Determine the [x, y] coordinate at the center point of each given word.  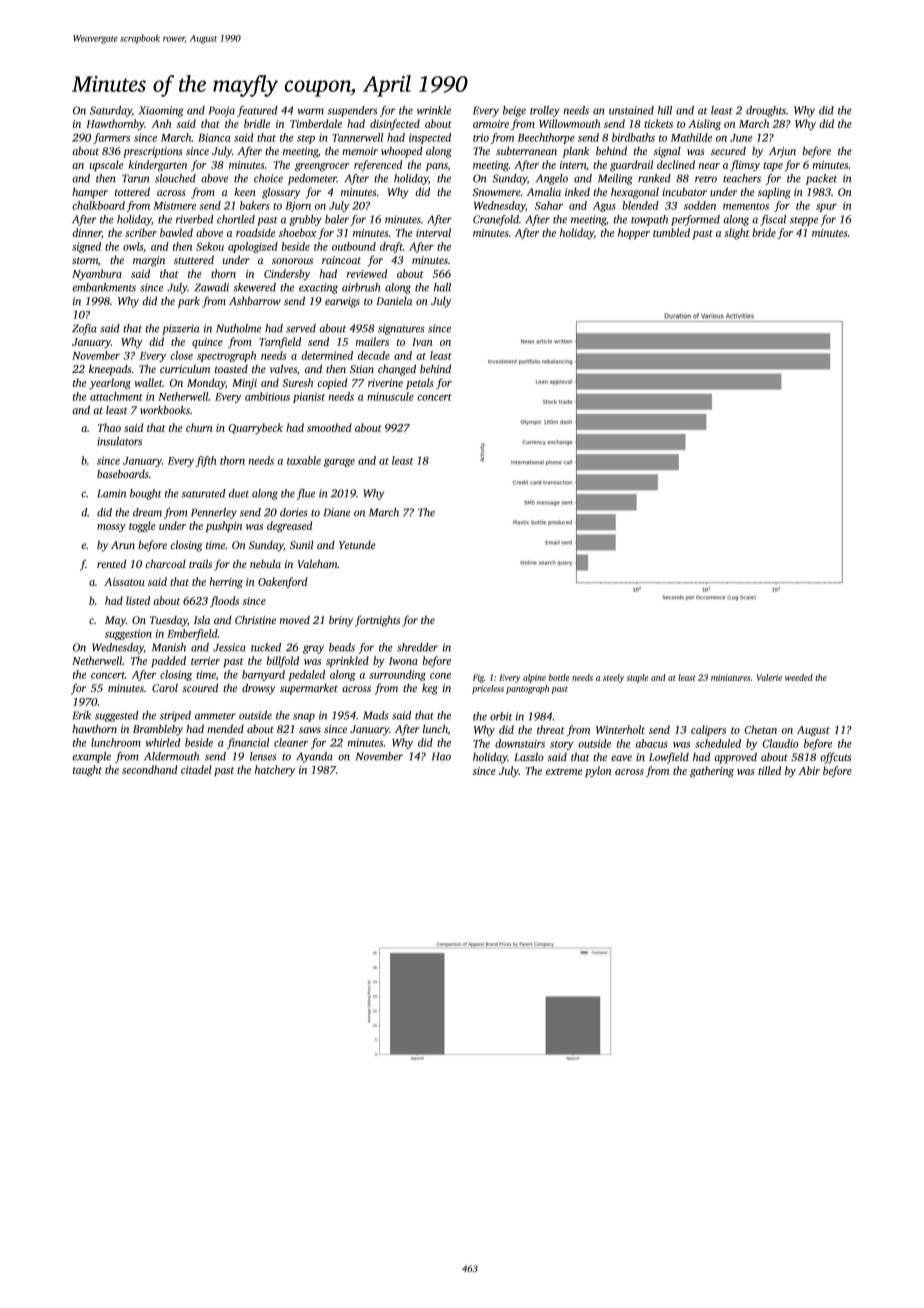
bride [764, 232]
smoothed [329, 427]
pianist [309, 397]
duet [239, 493]
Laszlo [529, 756]
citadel [196, 769]
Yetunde [357, 545]
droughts [766, 111]
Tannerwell [357, 137]
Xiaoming [161, 111]
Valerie [769, 677]
